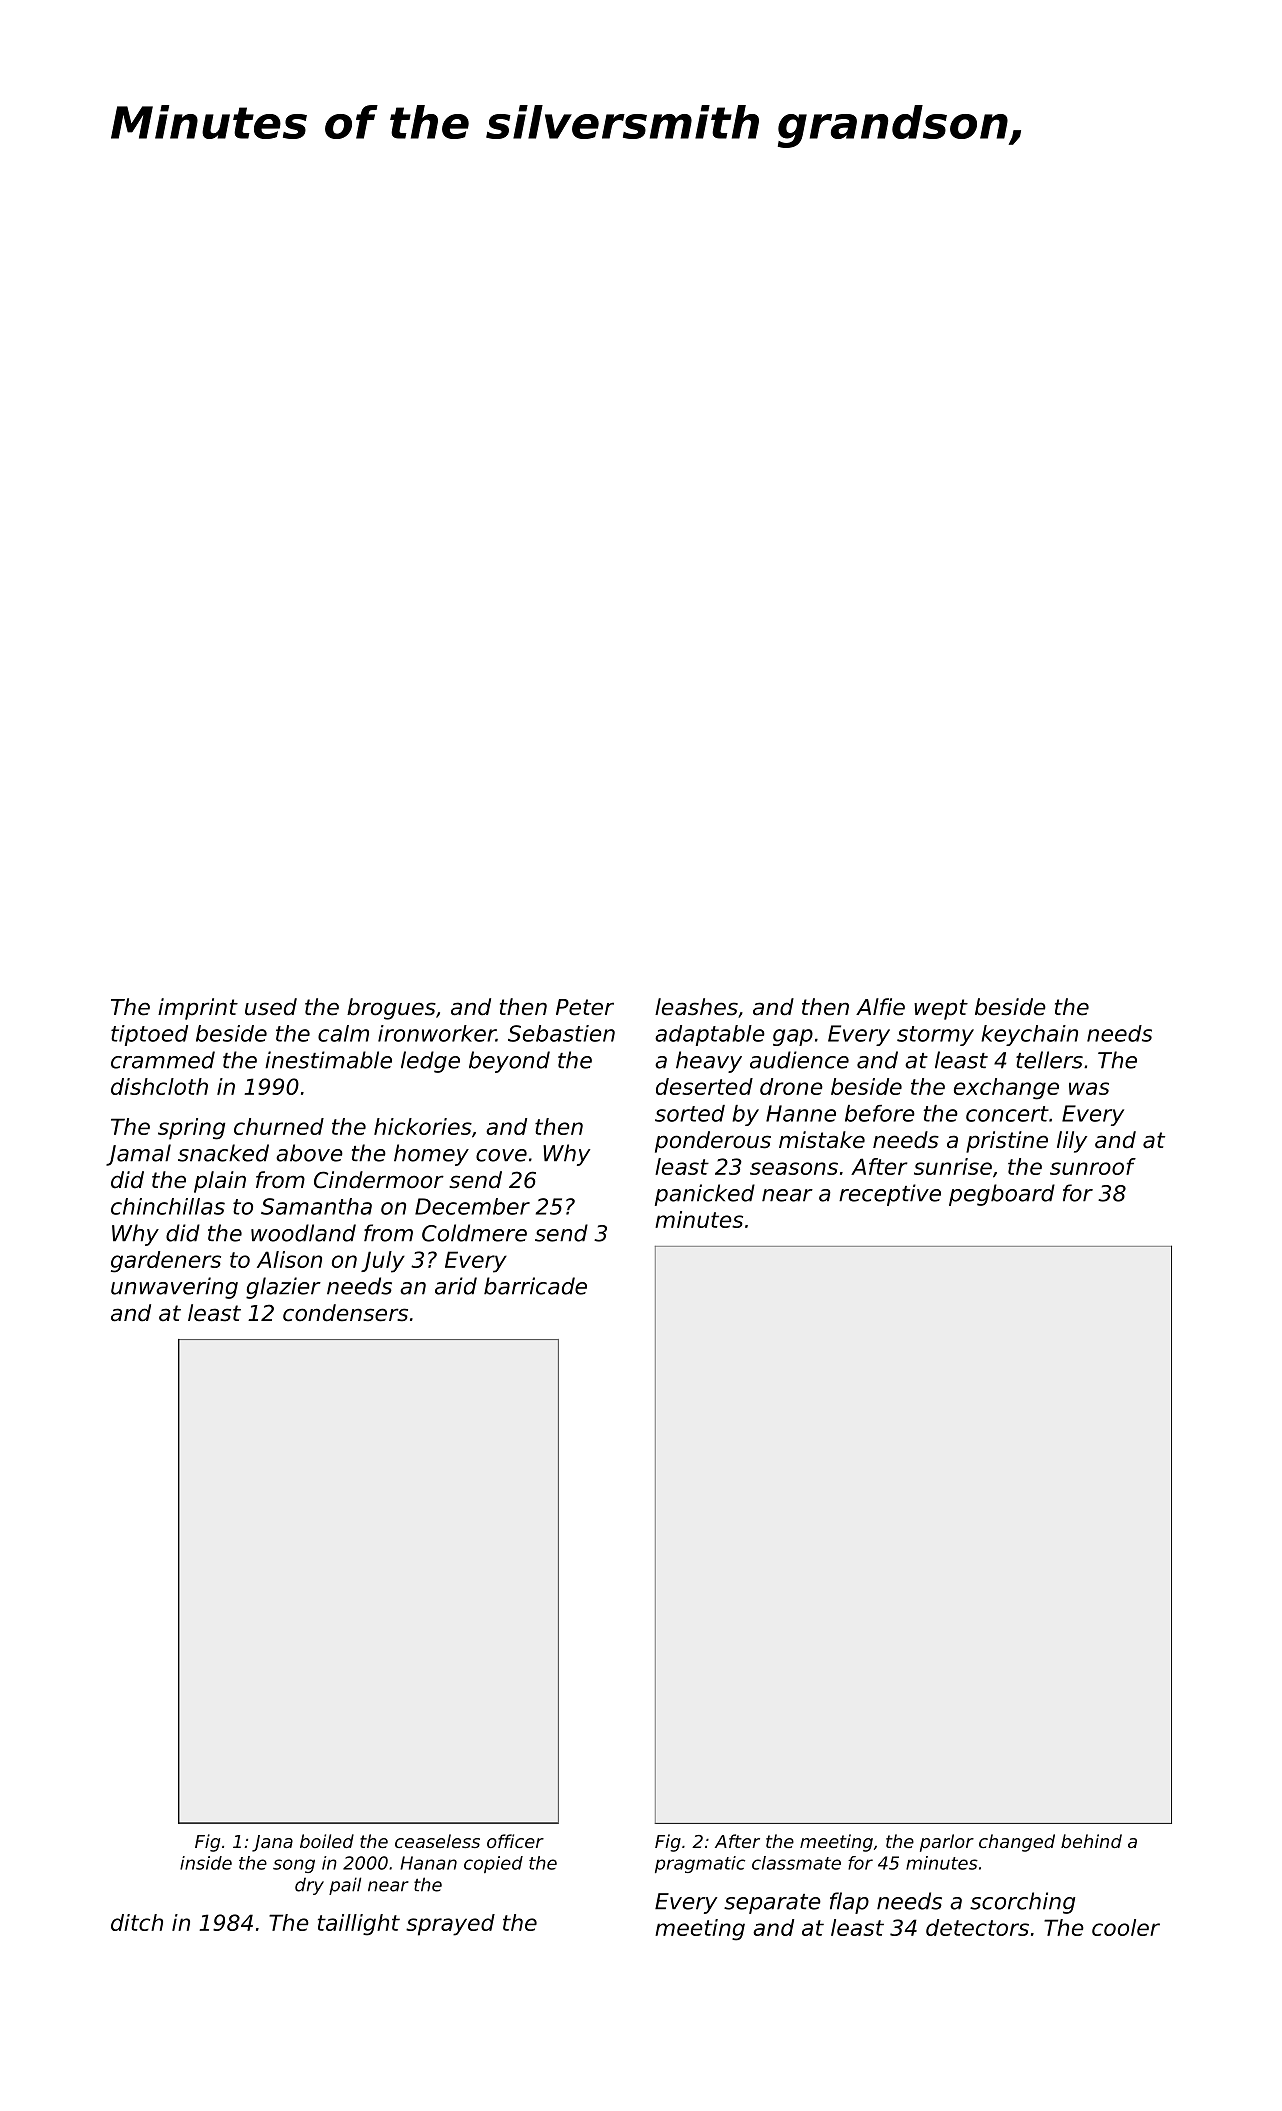 Image resolution: width=1282 pixels, height=2111 pixels. I want to click on barricade, so click(535, 1286).
